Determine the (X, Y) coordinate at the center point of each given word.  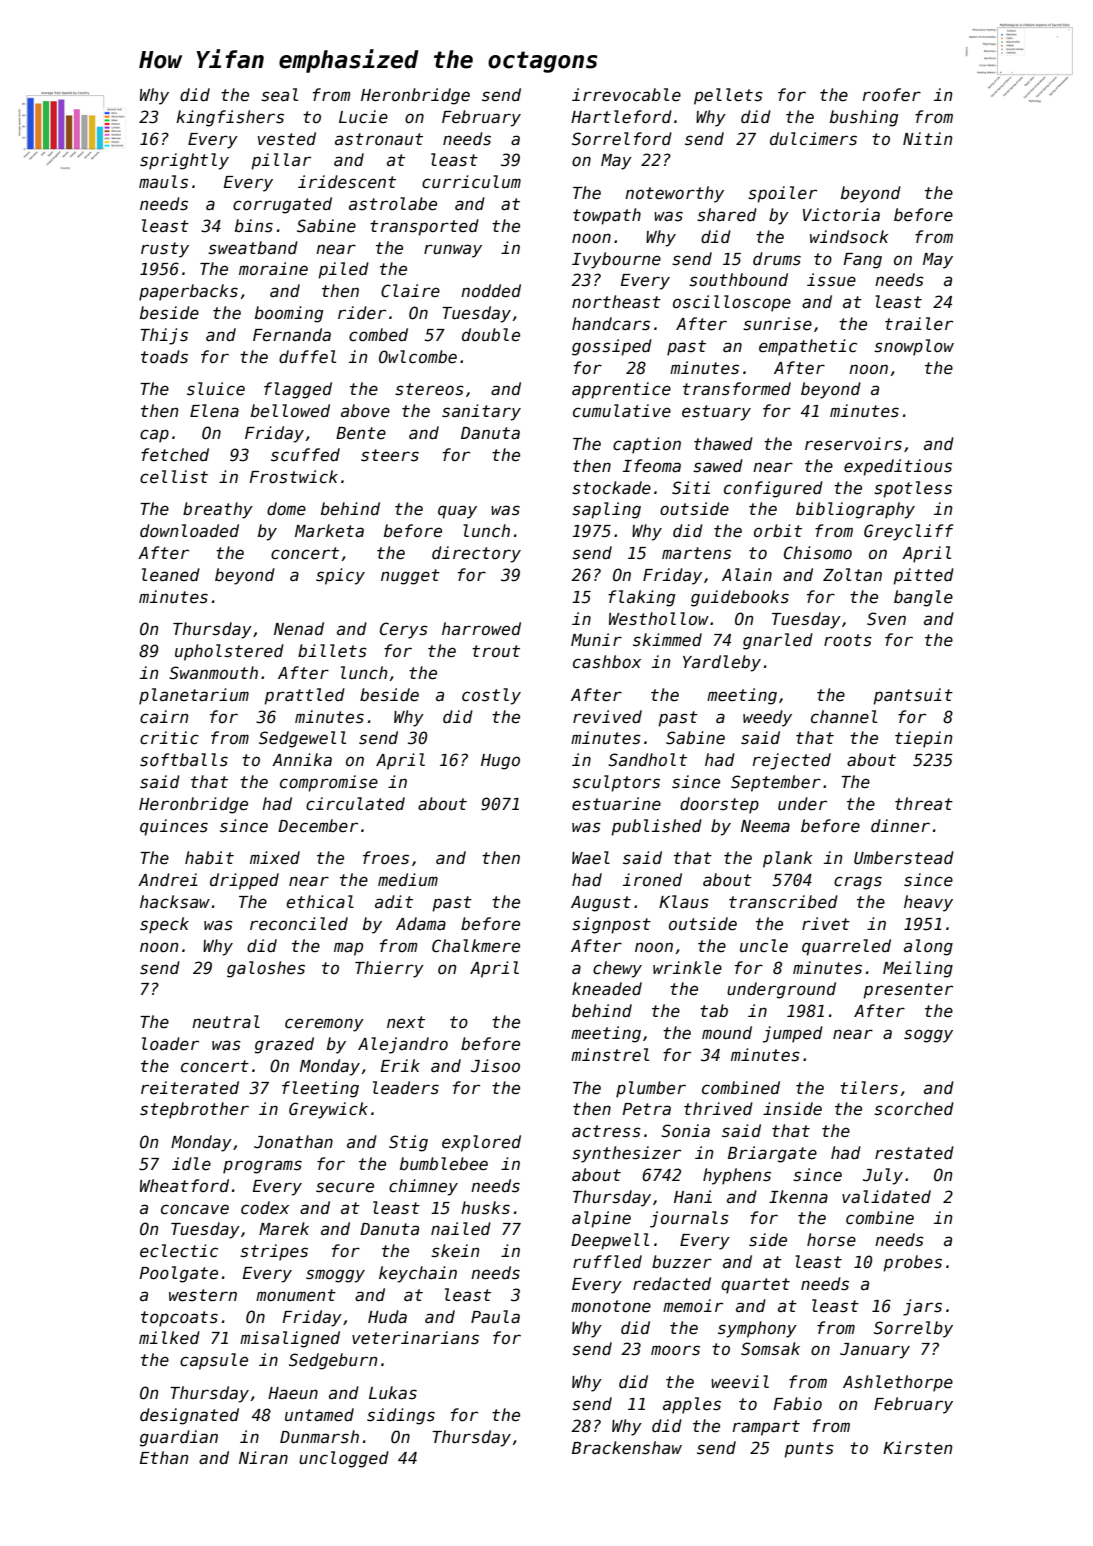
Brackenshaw (627, 1448)
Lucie (363, 117)
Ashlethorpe (898, 1383)
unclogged (344, 1459)
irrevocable (626, 95)
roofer (891, 94)
